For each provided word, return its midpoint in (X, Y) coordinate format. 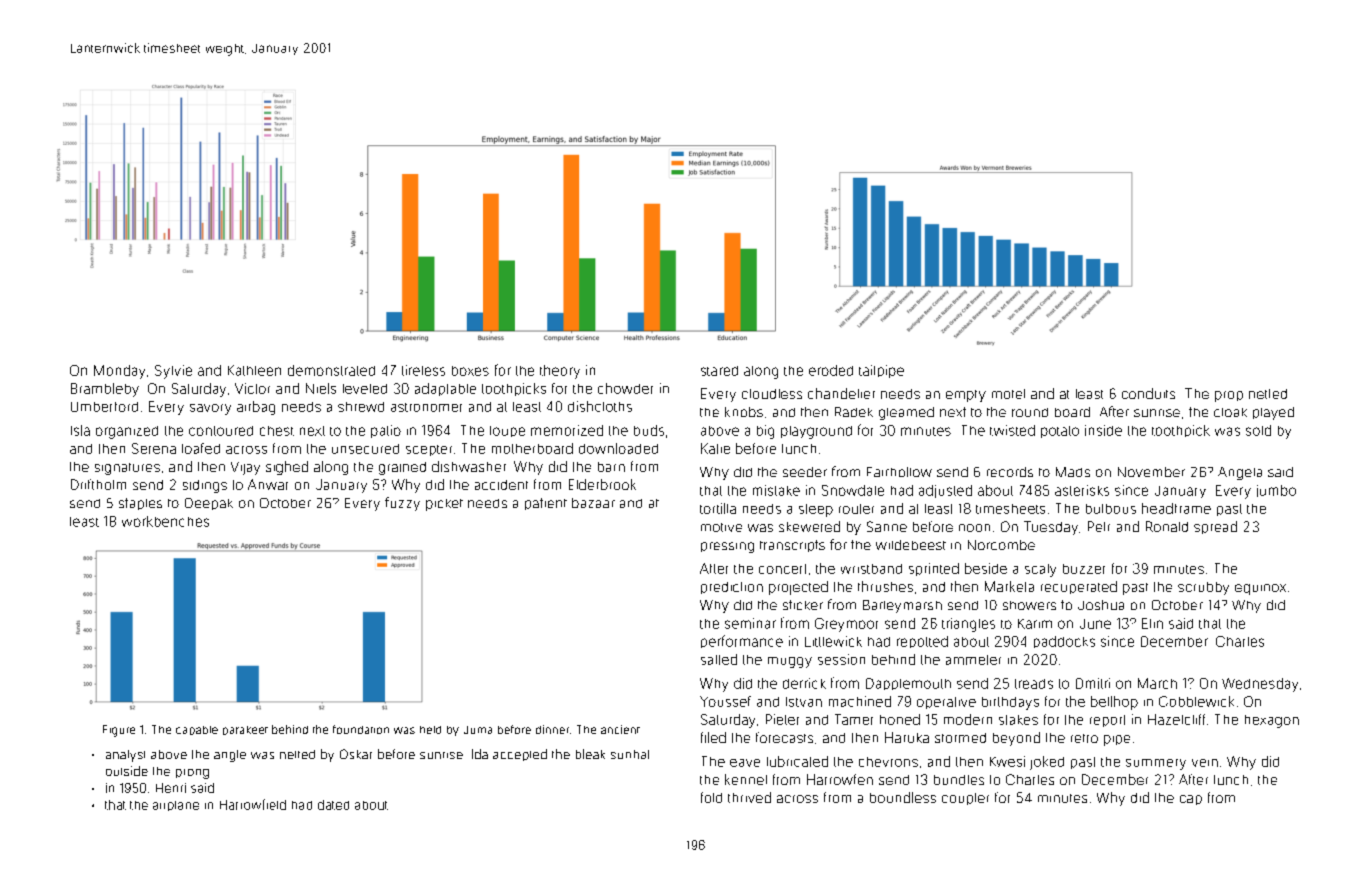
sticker (803, 605)
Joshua (1101, 605)
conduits (1148, 393)
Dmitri (1093, 683)
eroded (831, 370)
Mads (1073, 472)
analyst (125, 756)
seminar (750, 623)
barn (611, 467)
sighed (287, 468)
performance (742, 641)
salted (719, 659)
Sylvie (173, 372)
